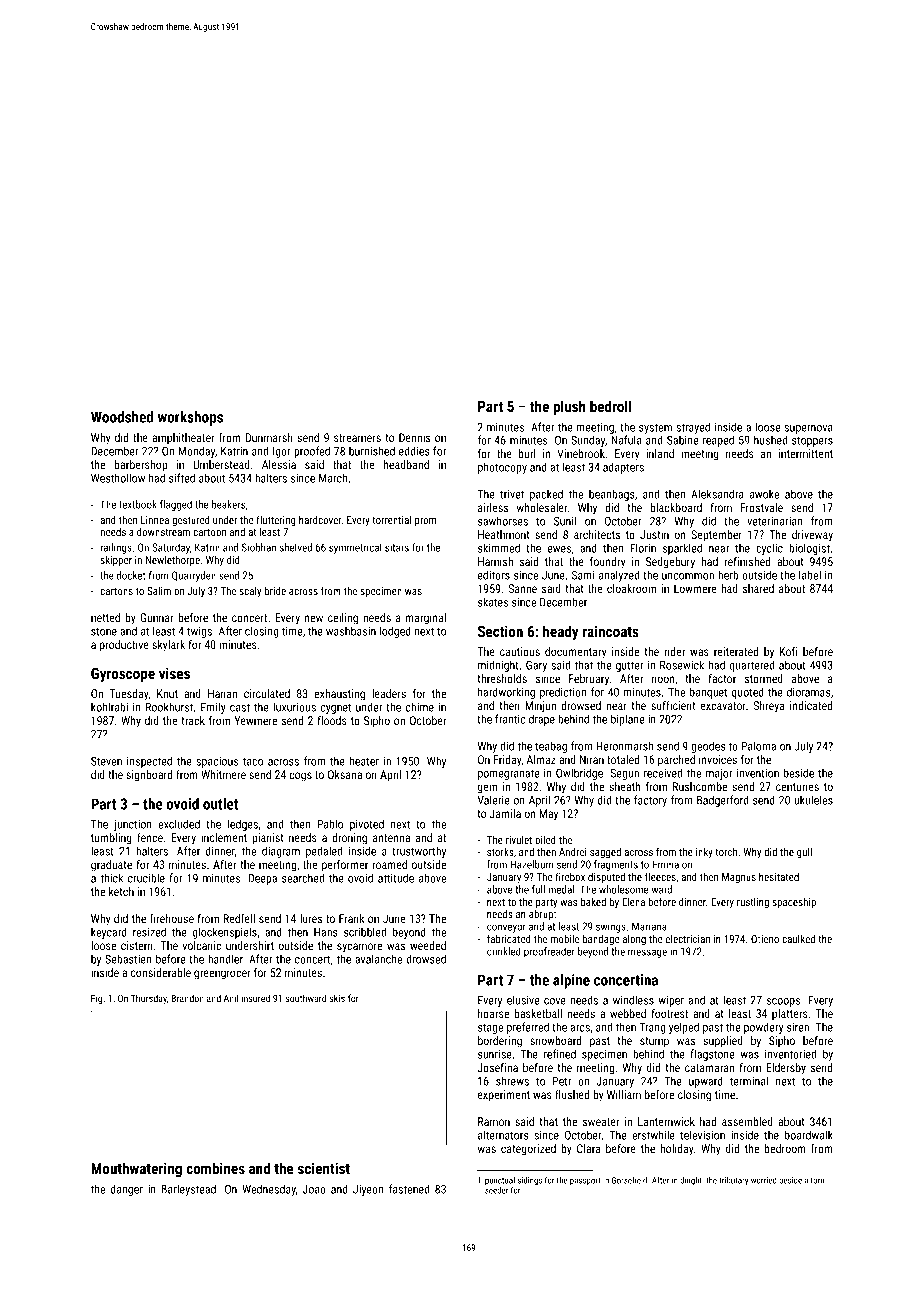 The image size is (924, 1308). Describe the element at coordinates (490, 1028) in the screenshot. I see `stage` at that location.
